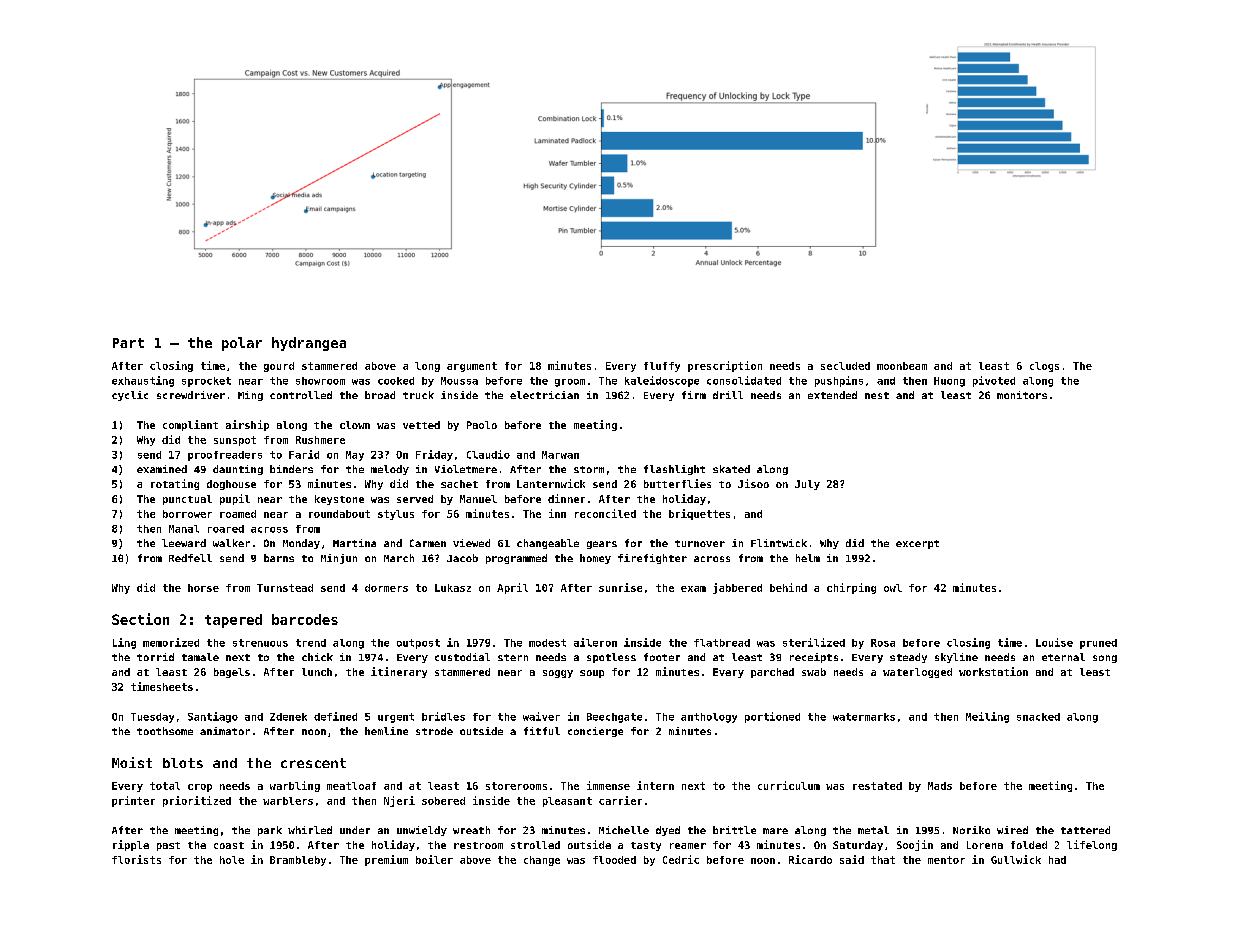 Image resolution: width=1233 pixels, height=952 pixels. What do you see at coordinates (994, 381) in the image?
I see `pivoted` at bounding box center [994, 381].
